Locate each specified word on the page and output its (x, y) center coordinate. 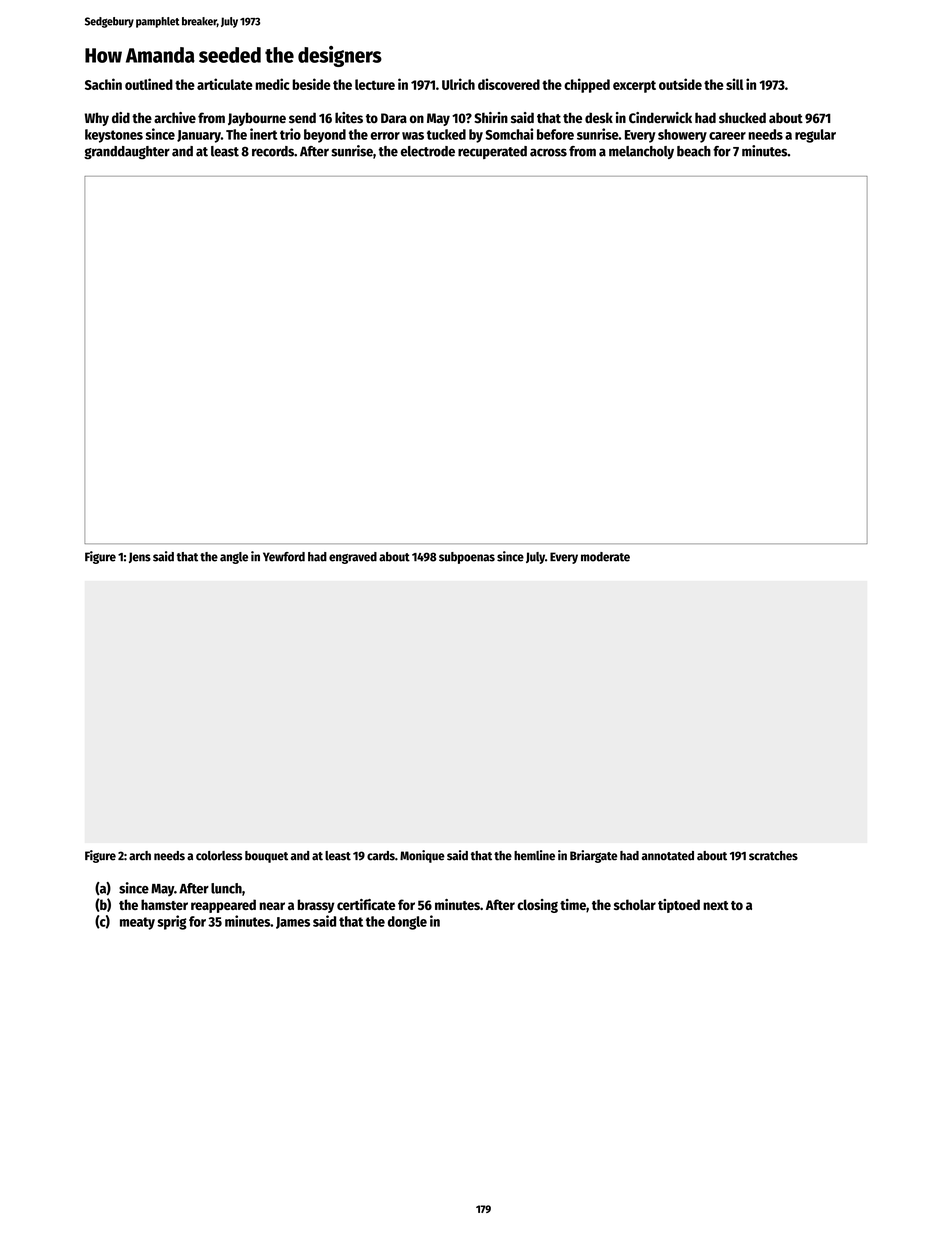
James (293, 923)
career (727, 136)
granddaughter (127, 152)
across (548, 152)
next (716, 905)
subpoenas (467, 558)
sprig (172, 922)
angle (234, 558)
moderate (605, 557)
